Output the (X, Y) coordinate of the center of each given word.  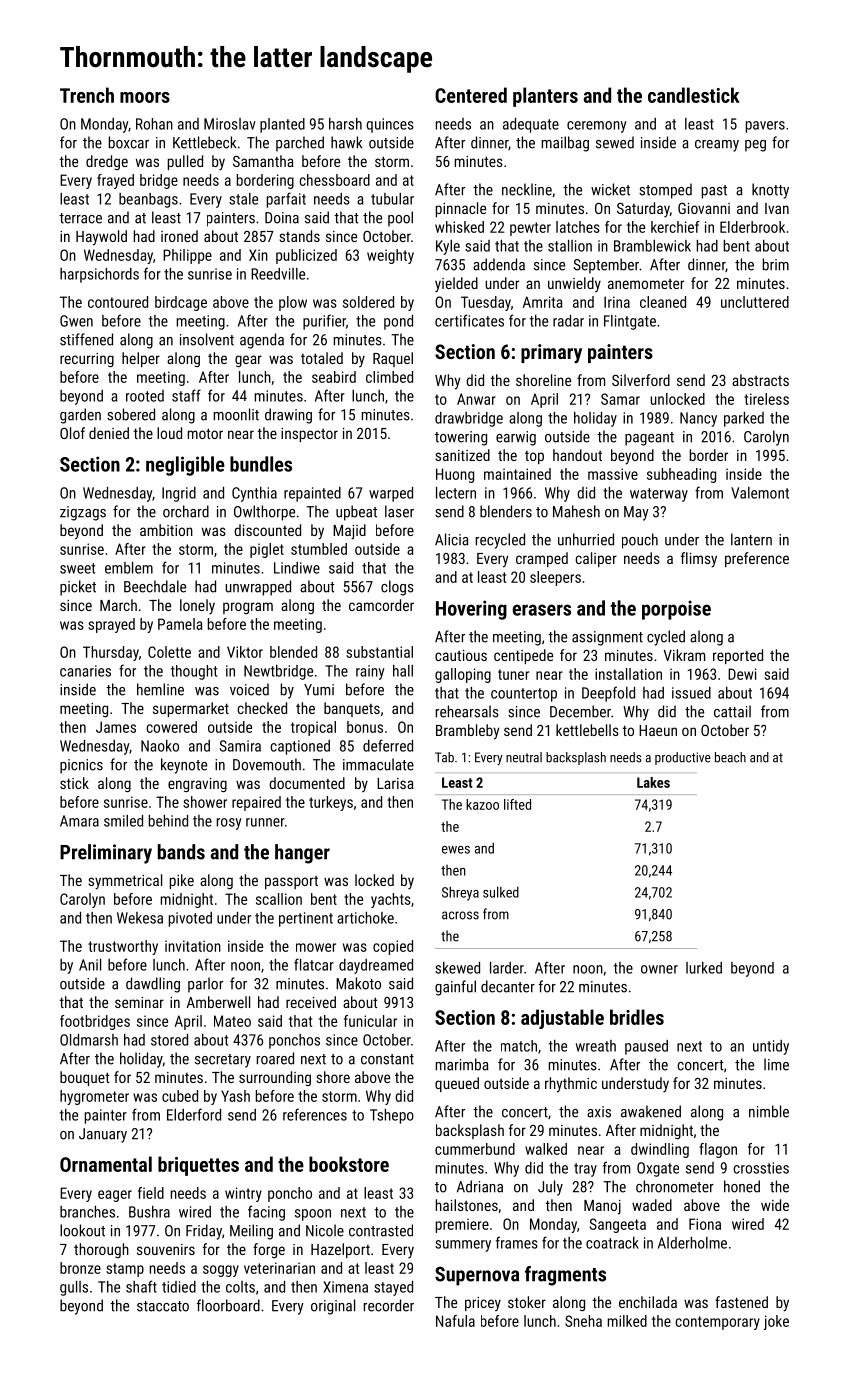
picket (78, 588)
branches (87, 1212)
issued (691, 693)
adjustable (562, 1019)
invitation (193, 946)
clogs (397, 588)
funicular (370, 1021)
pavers (765, 127)
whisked (459, 227)
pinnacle (461, 209)
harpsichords (99, 275)
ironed (179, 236)
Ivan (777, 208)
